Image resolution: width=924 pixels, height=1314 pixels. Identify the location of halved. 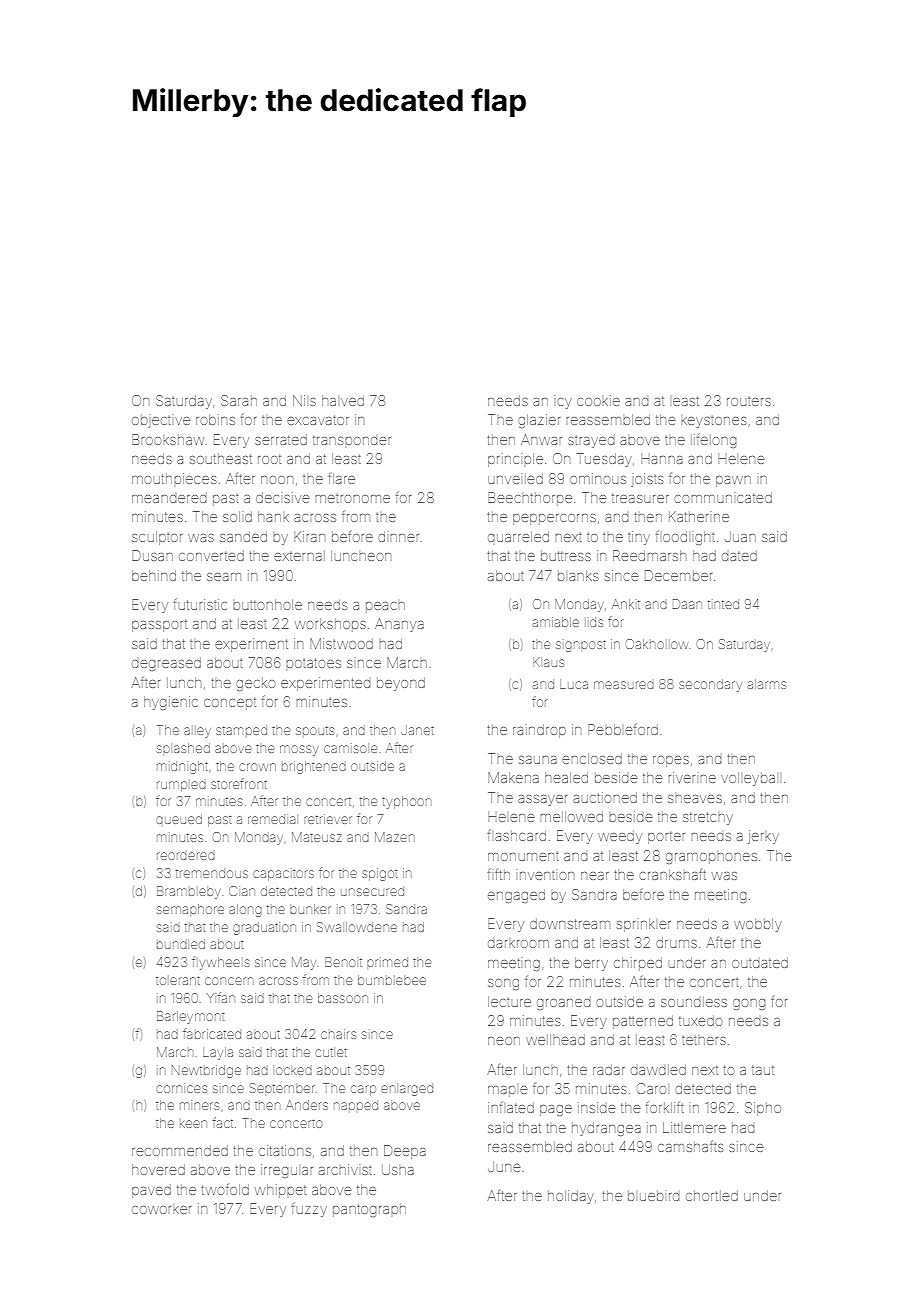
(343, 400).
